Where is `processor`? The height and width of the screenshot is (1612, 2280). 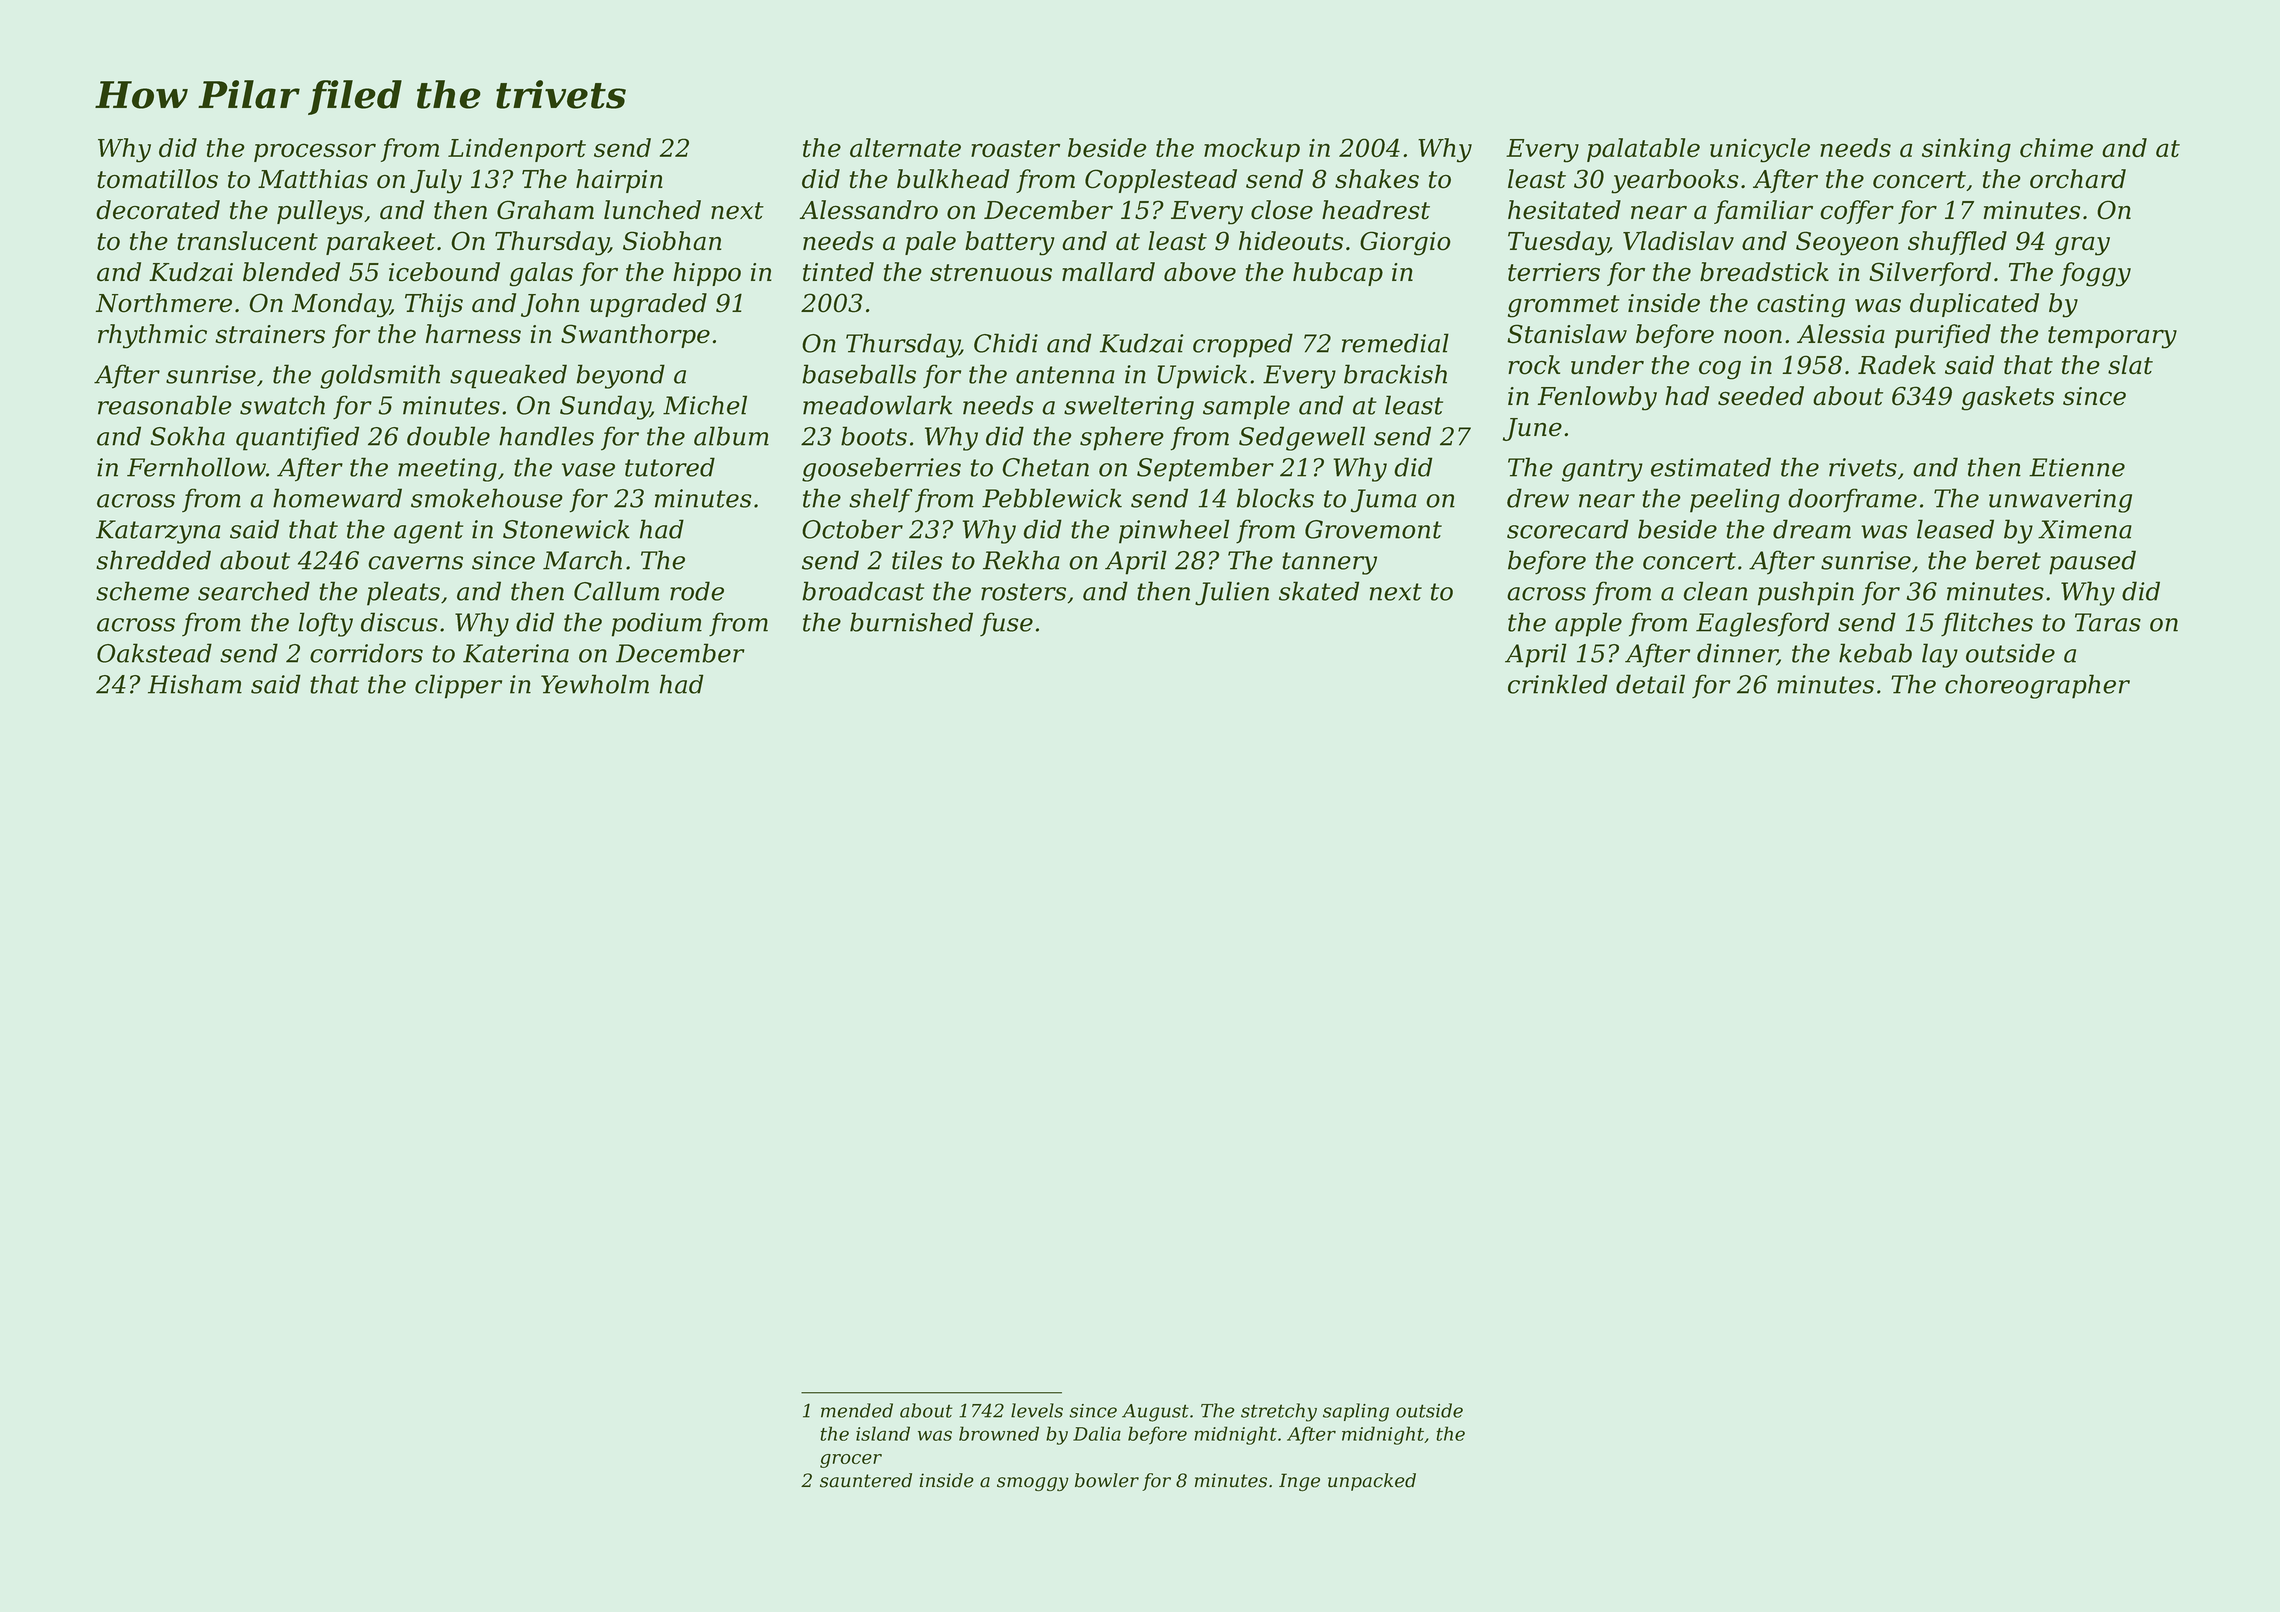
processor is located at coordinates (315, 152).
